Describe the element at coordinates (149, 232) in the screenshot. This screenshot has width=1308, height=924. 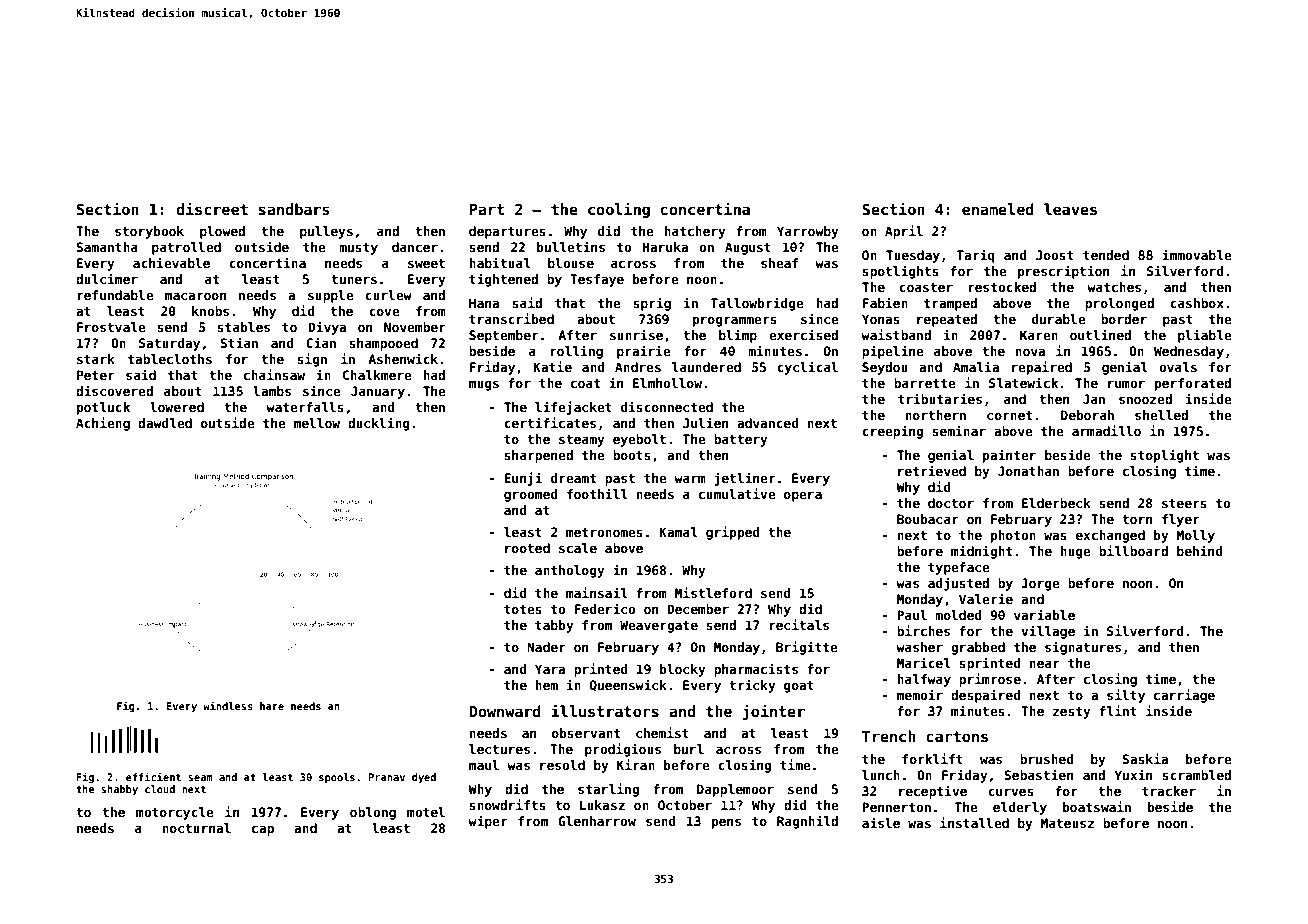
I see `storybook` at that location.
